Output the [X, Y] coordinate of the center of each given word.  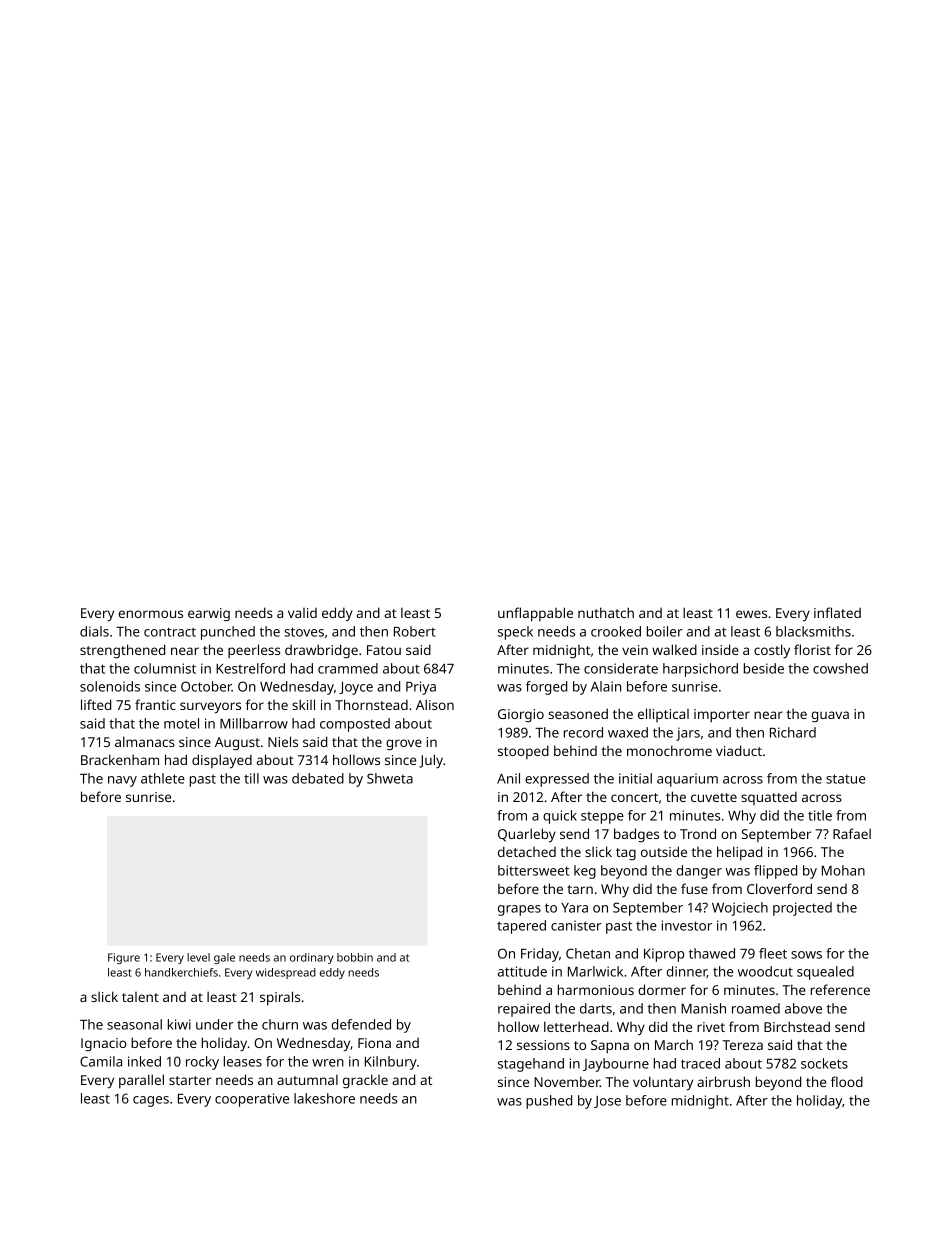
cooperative [252, 1100]
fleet [773, 953]
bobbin [355, 957]
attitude [522, 971]
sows [806, 955]
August [237, 744]
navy [122, 781]
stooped [523, 752]
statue [845, 779]
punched [228, 633]
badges [636, 835]
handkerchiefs [181, 972]
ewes [751, 614]
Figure [124, 958]
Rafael [852, 833]
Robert [415, 631]
